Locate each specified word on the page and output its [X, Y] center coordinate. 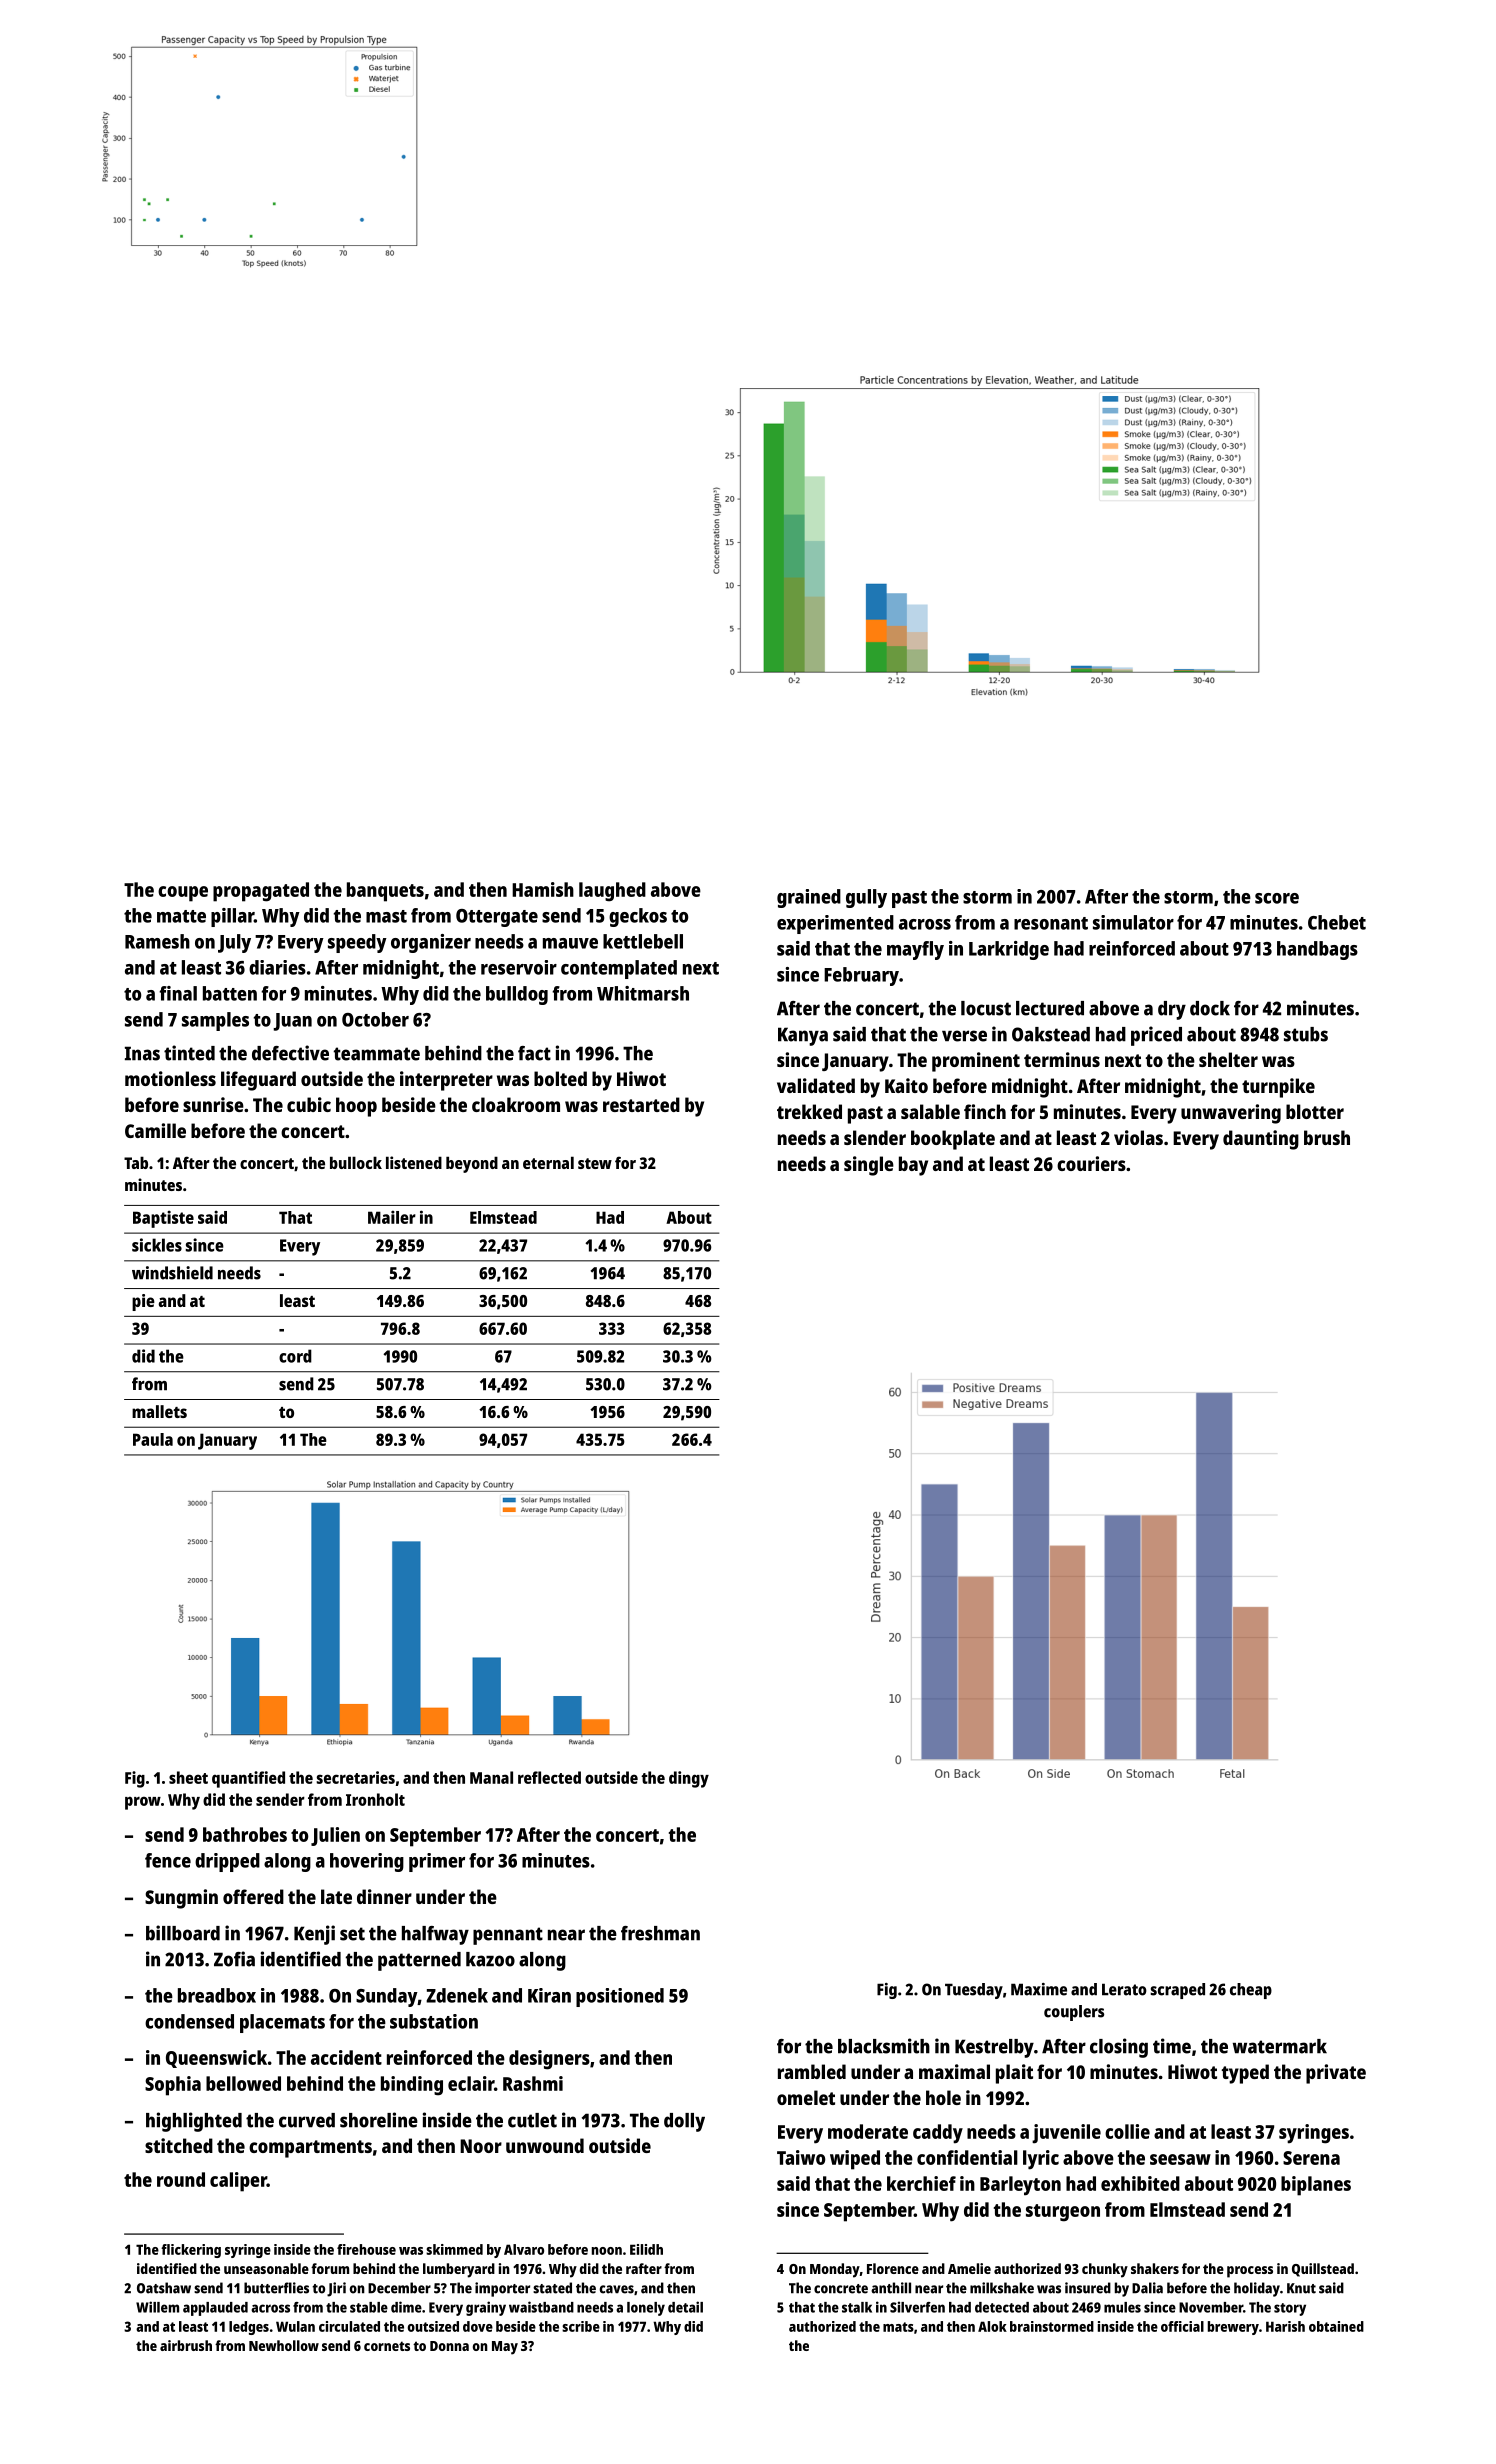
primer [437, 1862]
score [1277, 898]
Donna [449, 2346]
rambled [812, 2071]
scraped [1177, 1991]
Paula [153, 1439]
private [1336, 2074]
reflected [549, 1777]
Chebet [1337, 922]
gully [866, 898]
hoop [356, 1107]
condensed [189, 2021]
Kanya [803, 1036]
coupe [183, 894]
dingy [689, 1779]
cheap [1251, 1991]
